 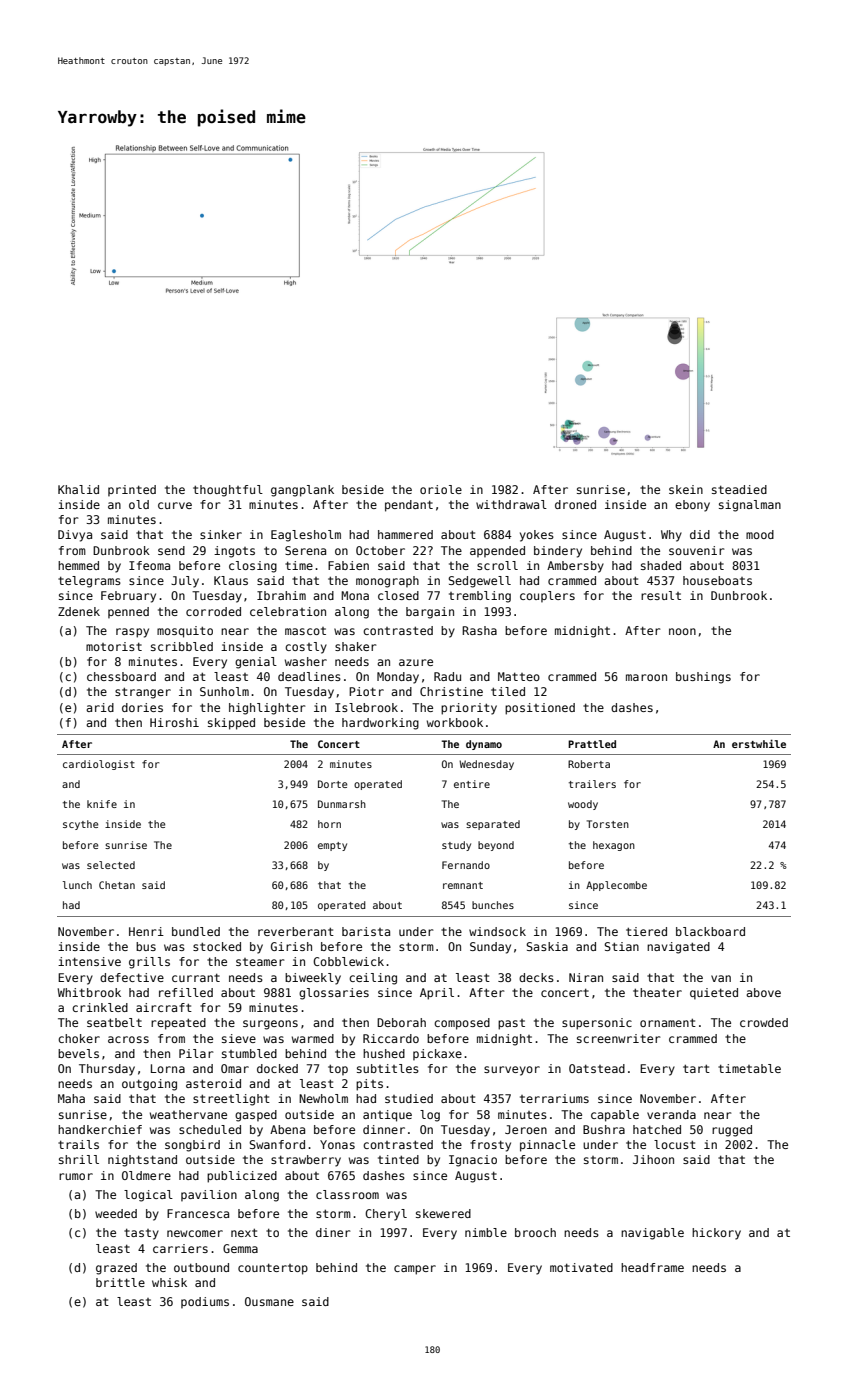 What do you see at coordinates (455, 722) in the screenshot?
I see `workbook` at bounding box center [455, 722].
